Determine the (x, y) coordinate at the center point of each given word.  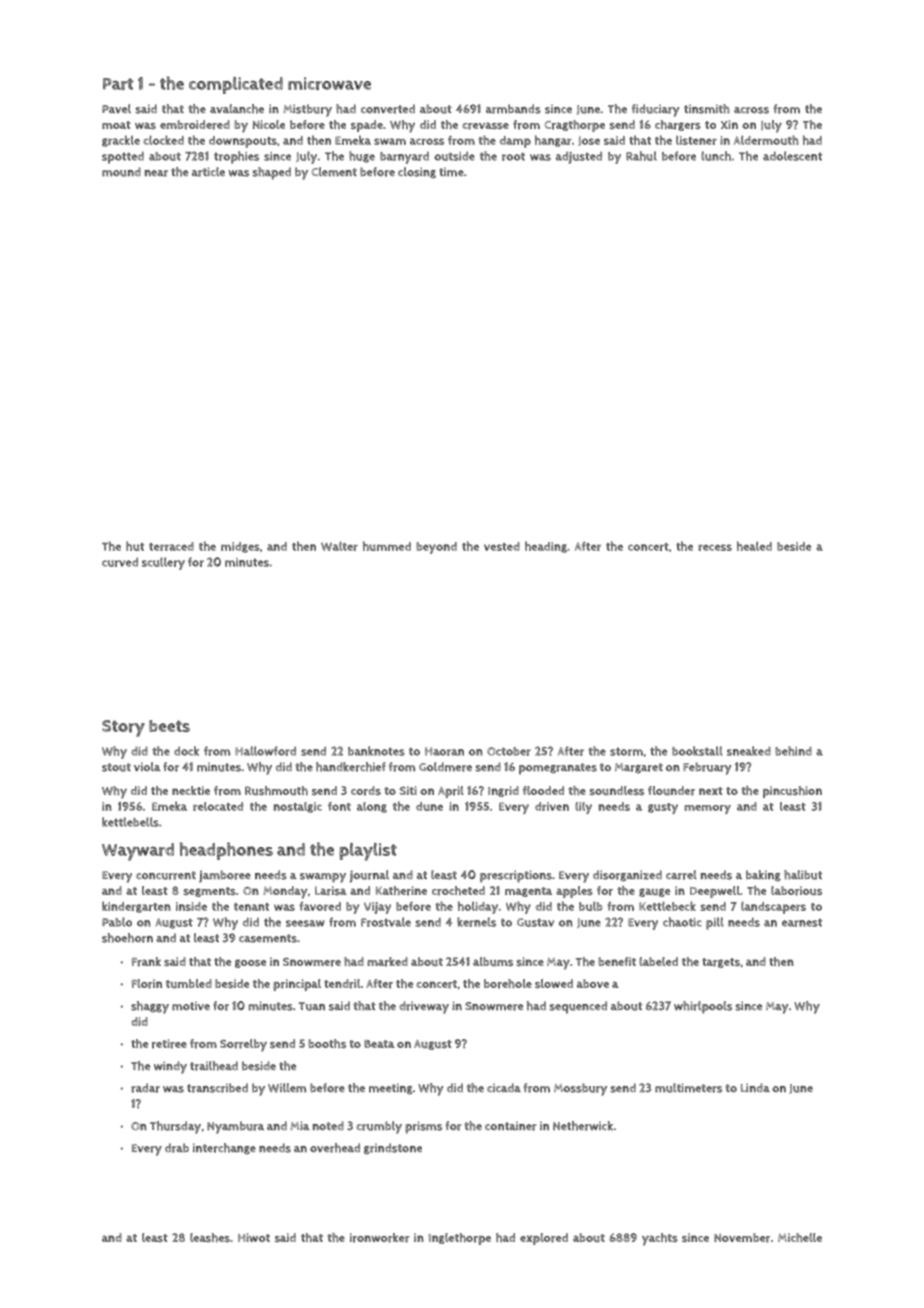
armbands (513, 109)
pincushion (792, 792)
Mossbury (580, 1089)
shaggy (150, 1007)
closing (417, 173)
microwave (329, 83)
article (208, 172)
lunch (716, 156)
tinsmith (706, 109)
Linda (755, 1087)
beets (169, 726)
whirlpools (703, 1007)
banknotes (376, 751)
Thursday (175, 1127)
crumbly (379, 1127)
